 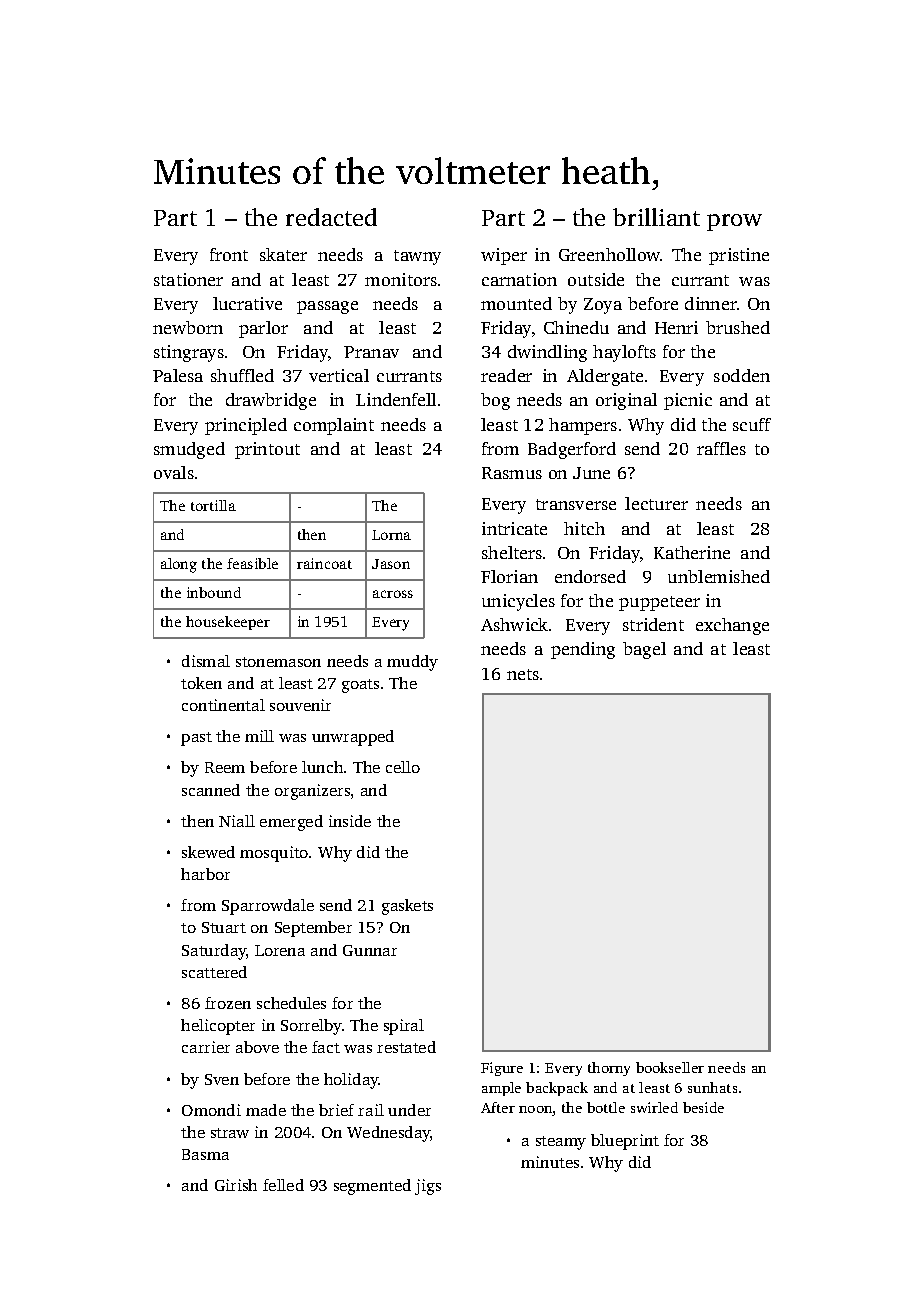 What do you see at coordinates (291, 823) in the page?
I see `emerged` at bounding box center [291, 823].
